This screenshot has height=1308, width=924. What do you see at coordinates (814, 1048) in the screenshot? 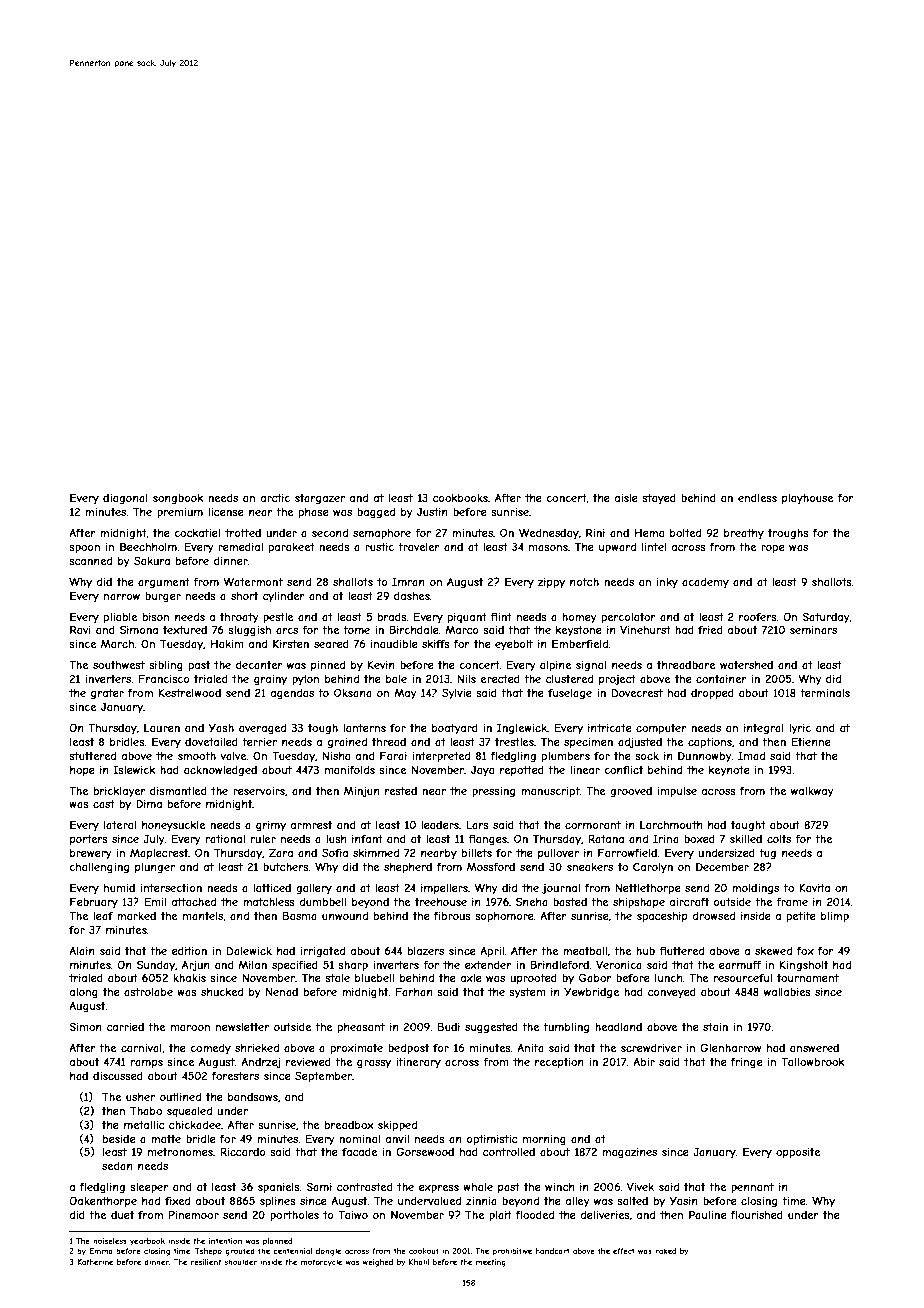
I see `answered` at bounding box center [814, 1048].
